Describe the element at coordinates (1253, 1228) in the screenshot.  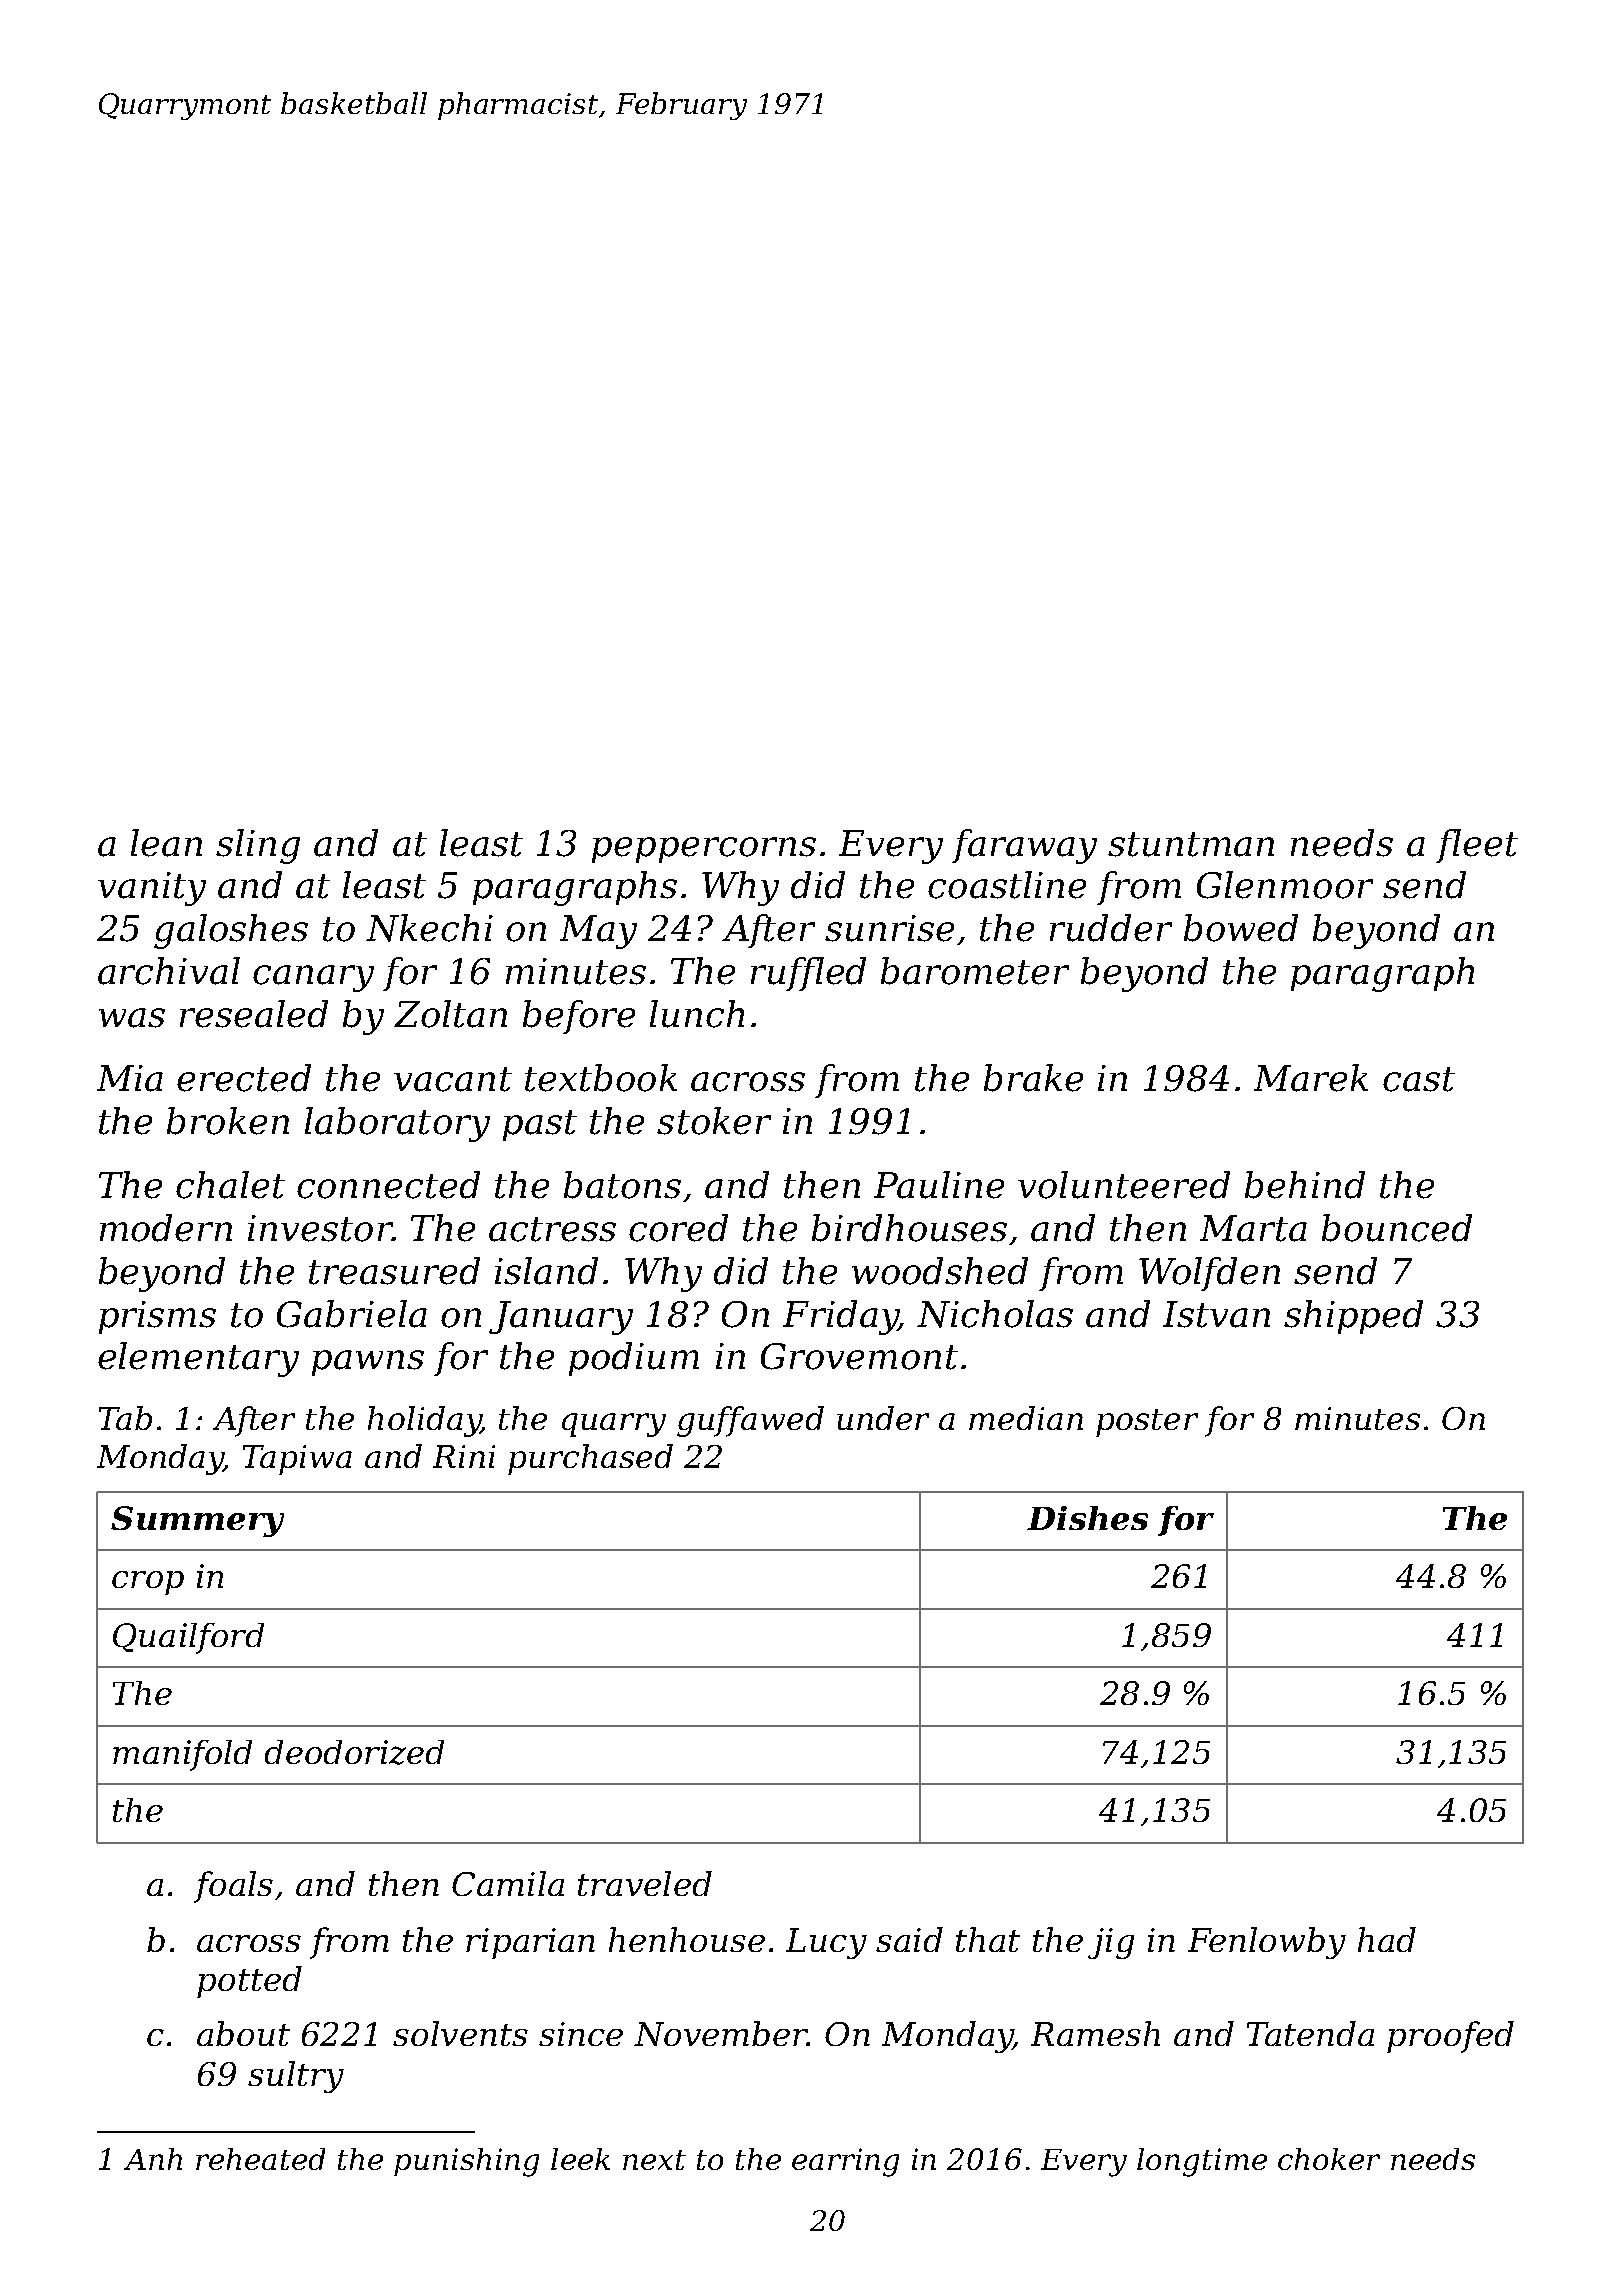
I see `Marta` at that location.
